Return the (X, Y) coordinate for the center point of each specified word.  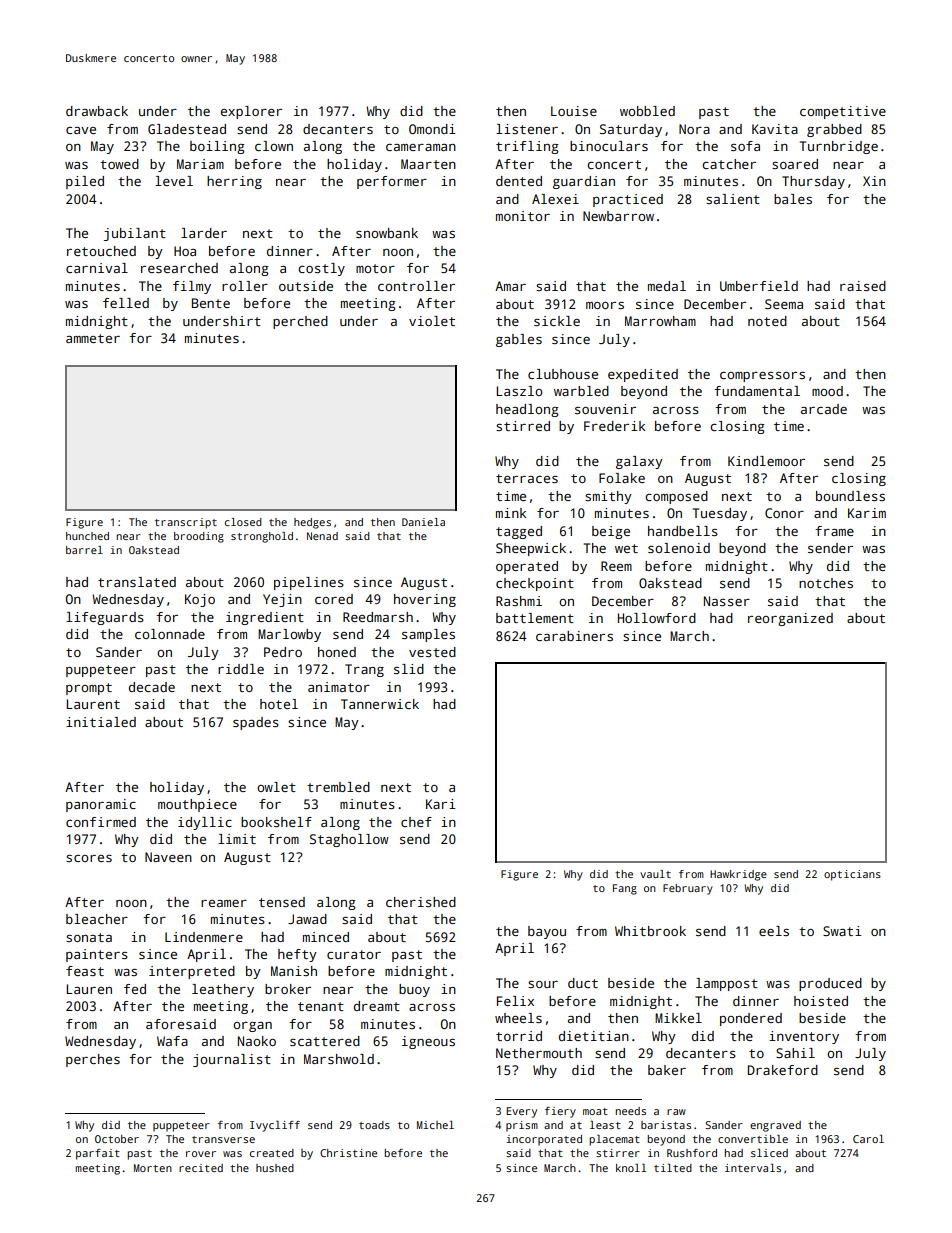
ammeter (93, 338)
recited (201, 1168)
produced (830, 984)
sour (543, 984)
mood (827, 391)
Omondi (432, 129)
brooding (199, 537)
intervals (753, 1168)
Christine (348, 1153)
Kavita (775, 129)
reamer (224, 903)
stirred (523, 426)
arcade (824, 409)
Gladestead (187, 129)
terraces (527, 478)
